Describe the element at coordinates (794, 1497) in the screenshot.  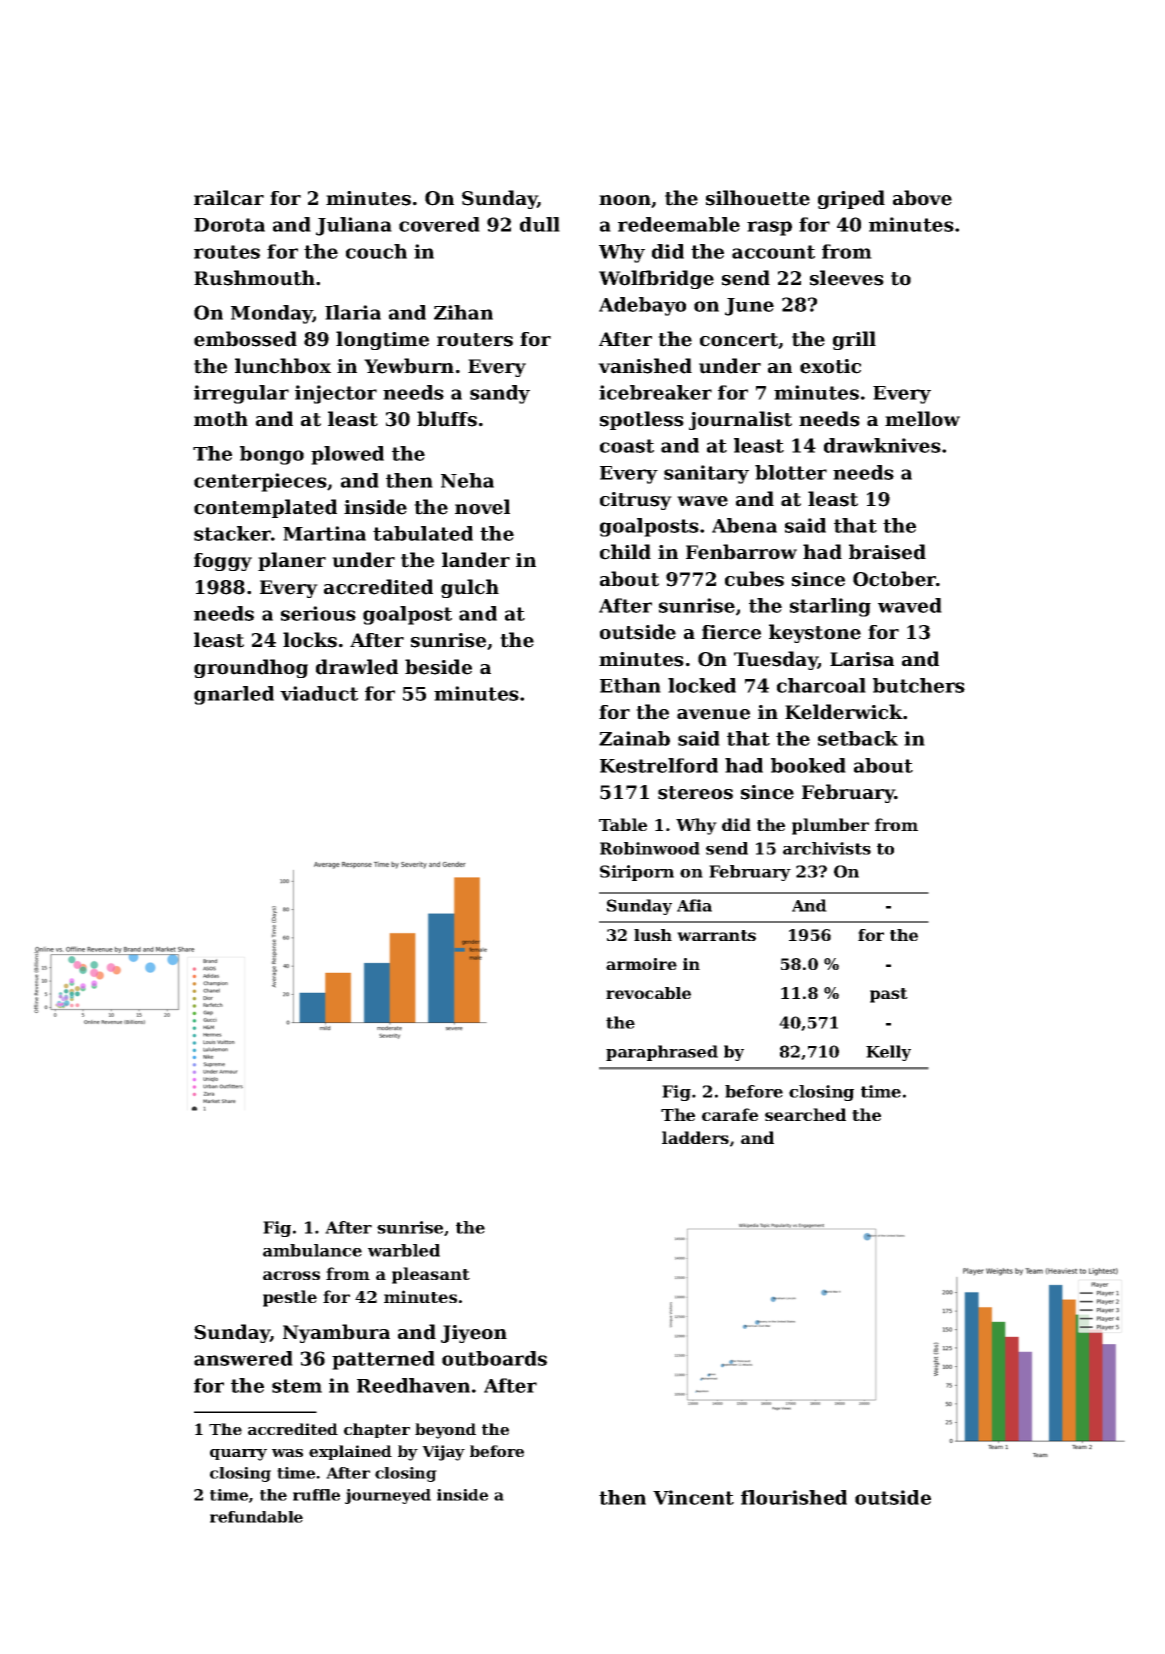
I see `flourished` at that location.
